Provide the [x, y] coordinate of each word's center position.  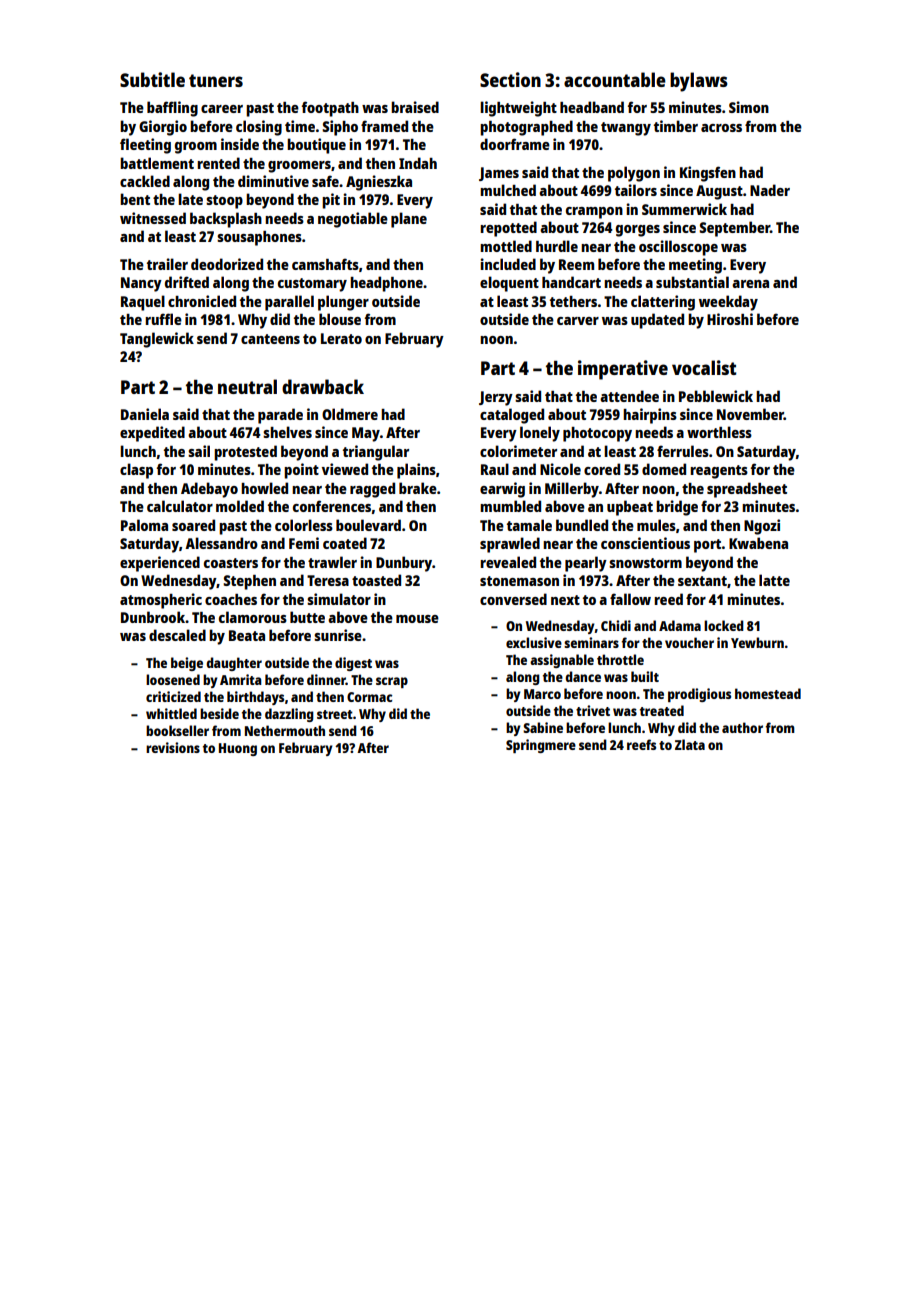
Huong [238, 749]
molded [240, 506]
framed [384, 126]
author [742, 727]
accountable [615, 79]
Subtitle [152, 79]
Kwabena [758, 543]
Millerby [572, 490]
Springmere [541, 746]
